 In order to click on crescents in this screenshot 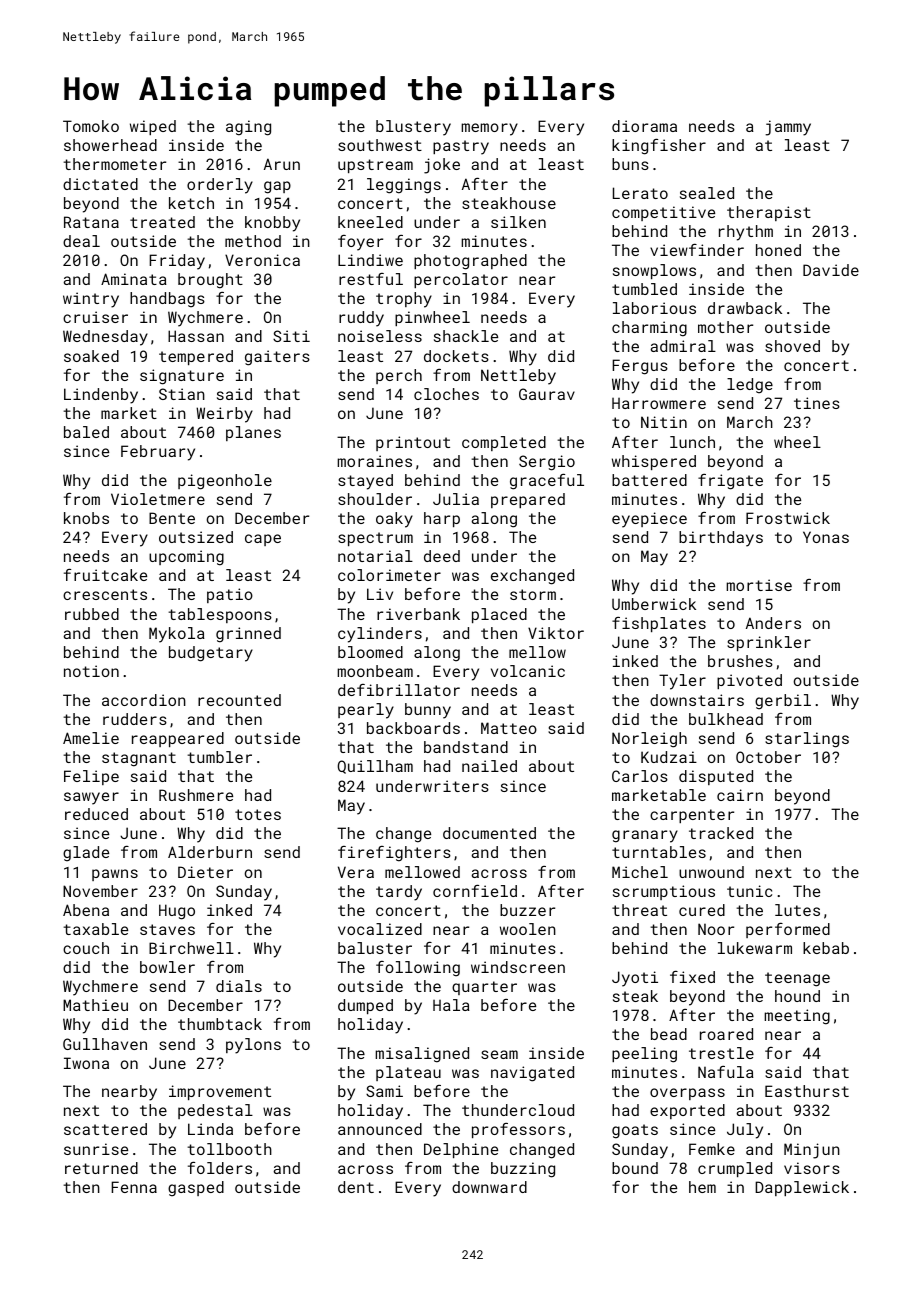, I will do `click(105, 594)`.
